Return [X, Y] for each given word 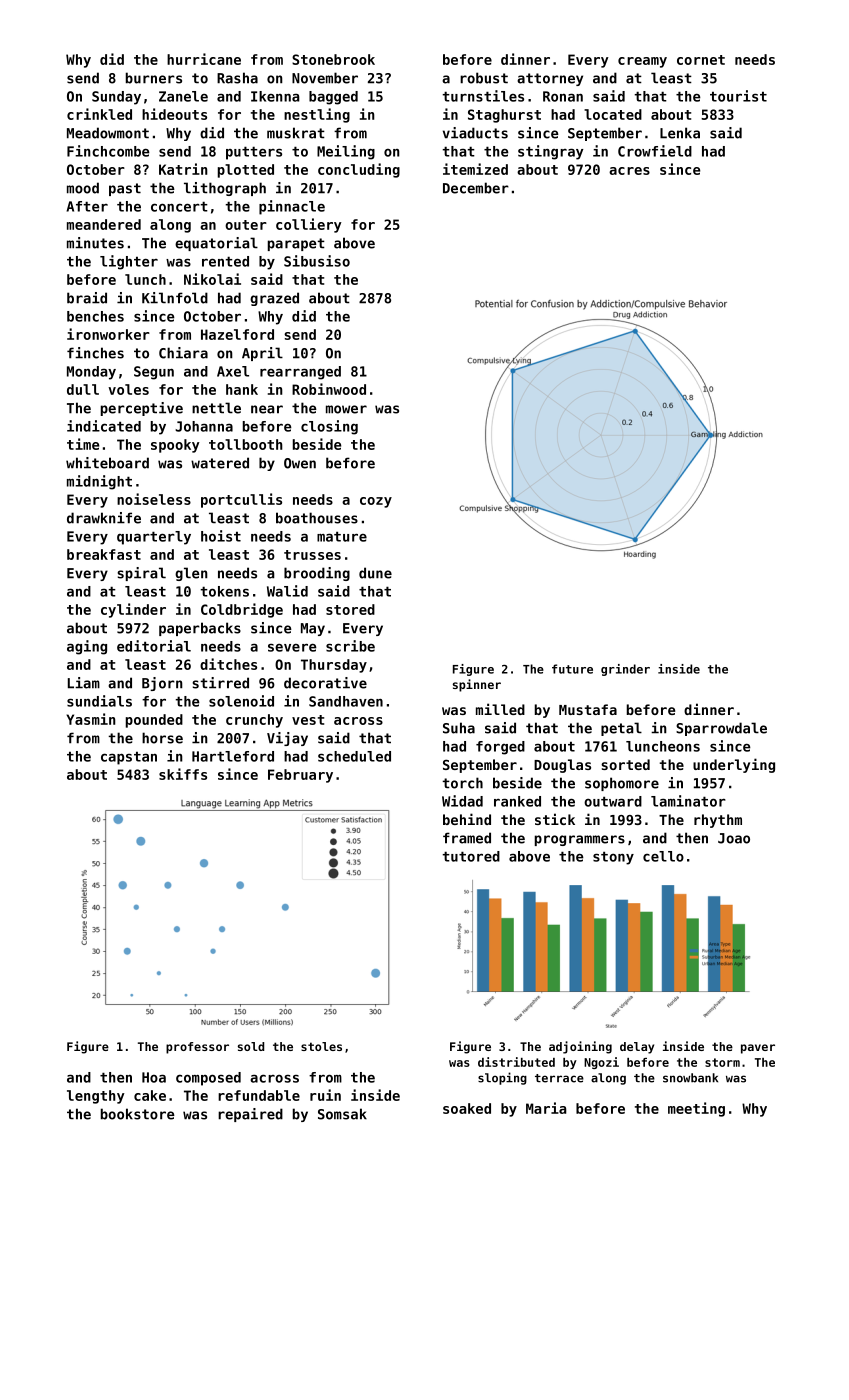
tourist [738, 96]
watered [220, 463]
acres [629, 171]
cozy [376, 502]
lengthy [96, 1097]
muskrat [296, 133]
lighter [129, 262]
